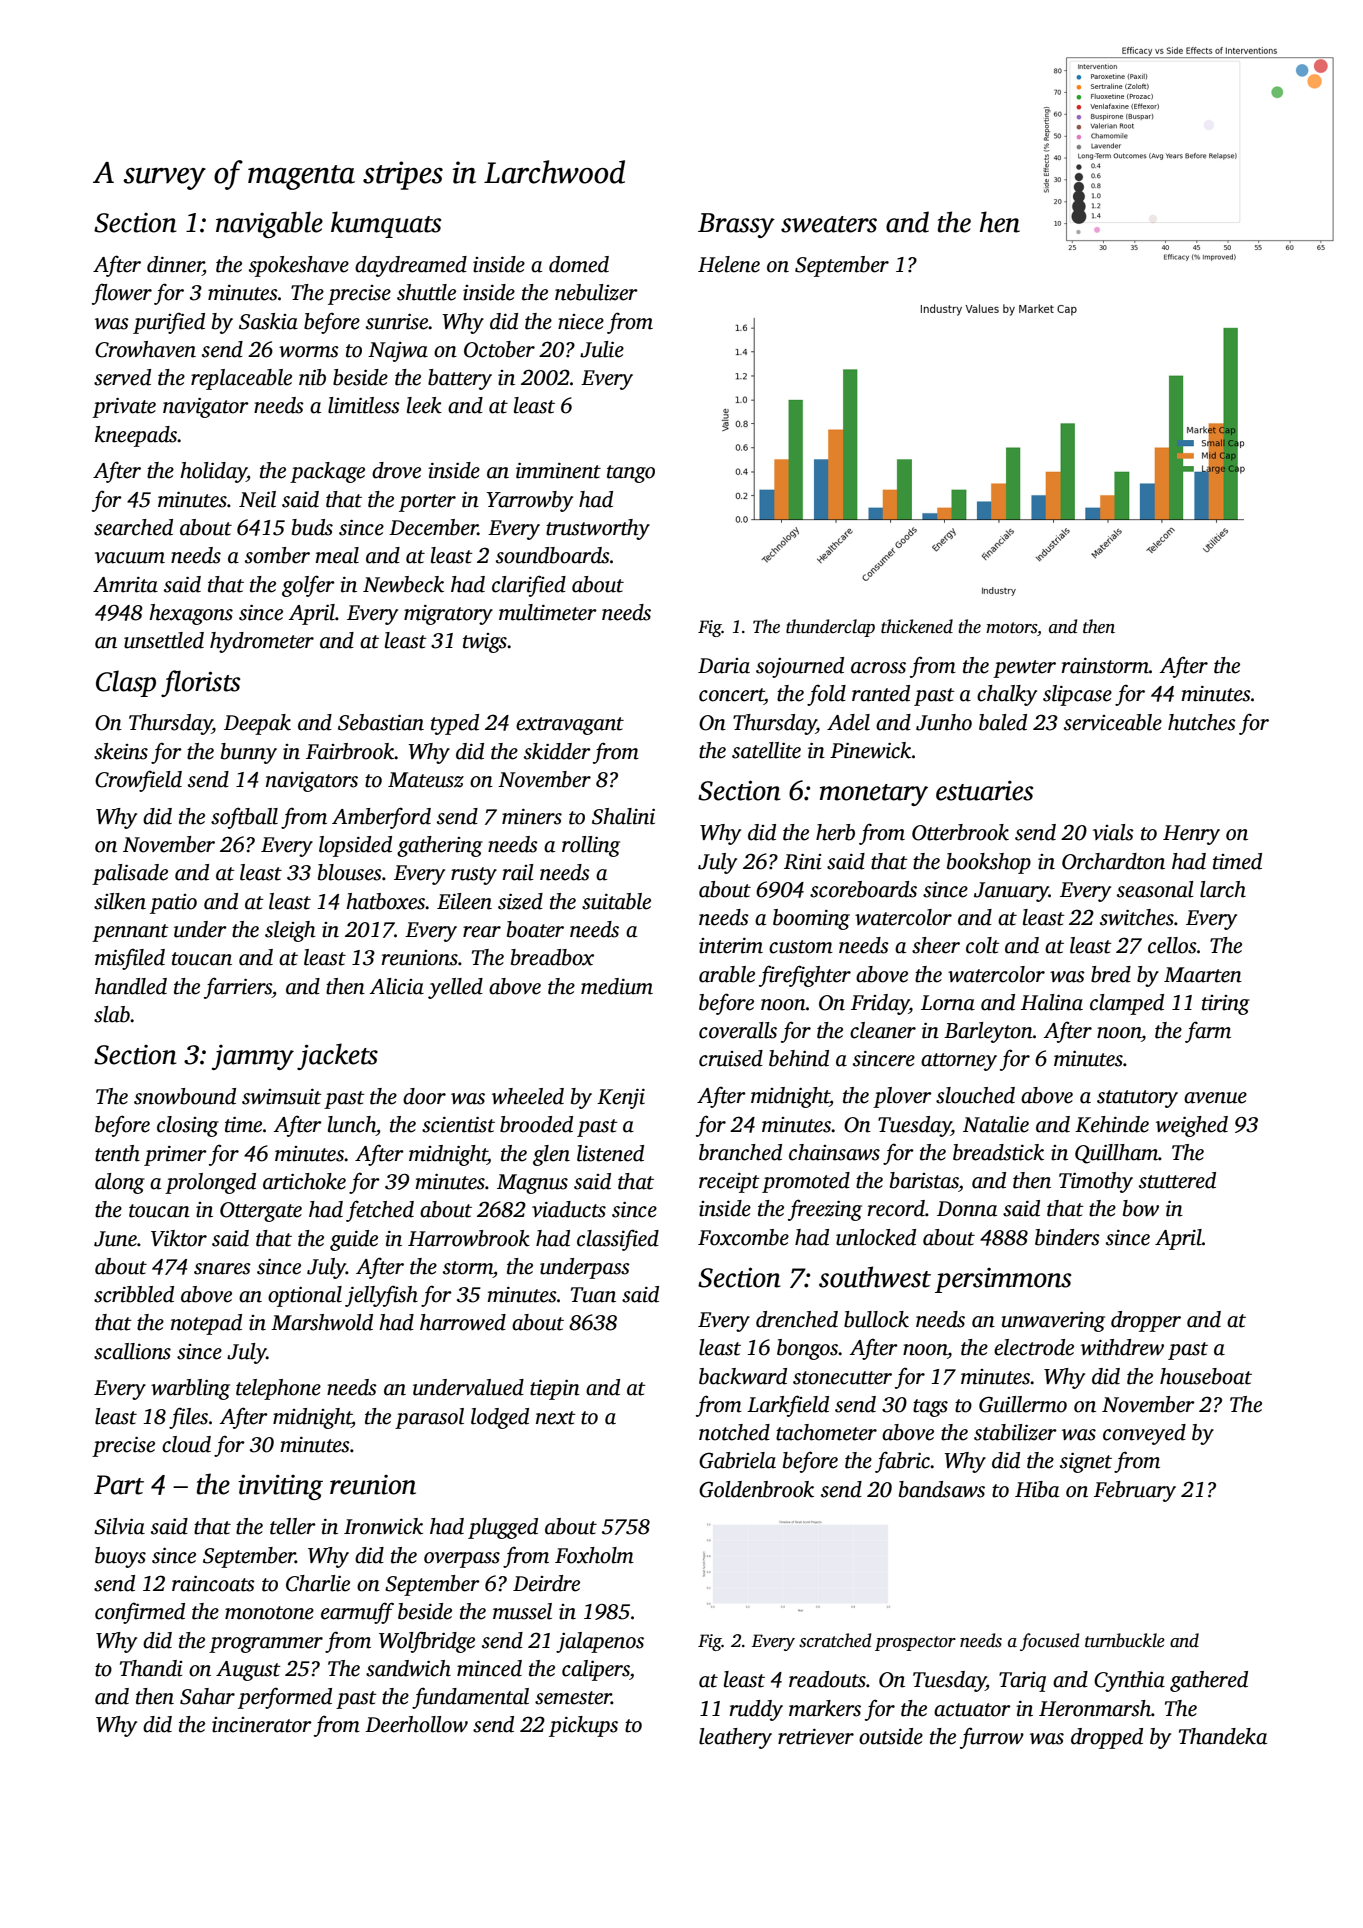 Image resolution: width=1363 pixels, height=1928 pixels. What do you see at coordinates (583, 1726) in the page?
I see `pickups` at bounding box center [583, 1726].
